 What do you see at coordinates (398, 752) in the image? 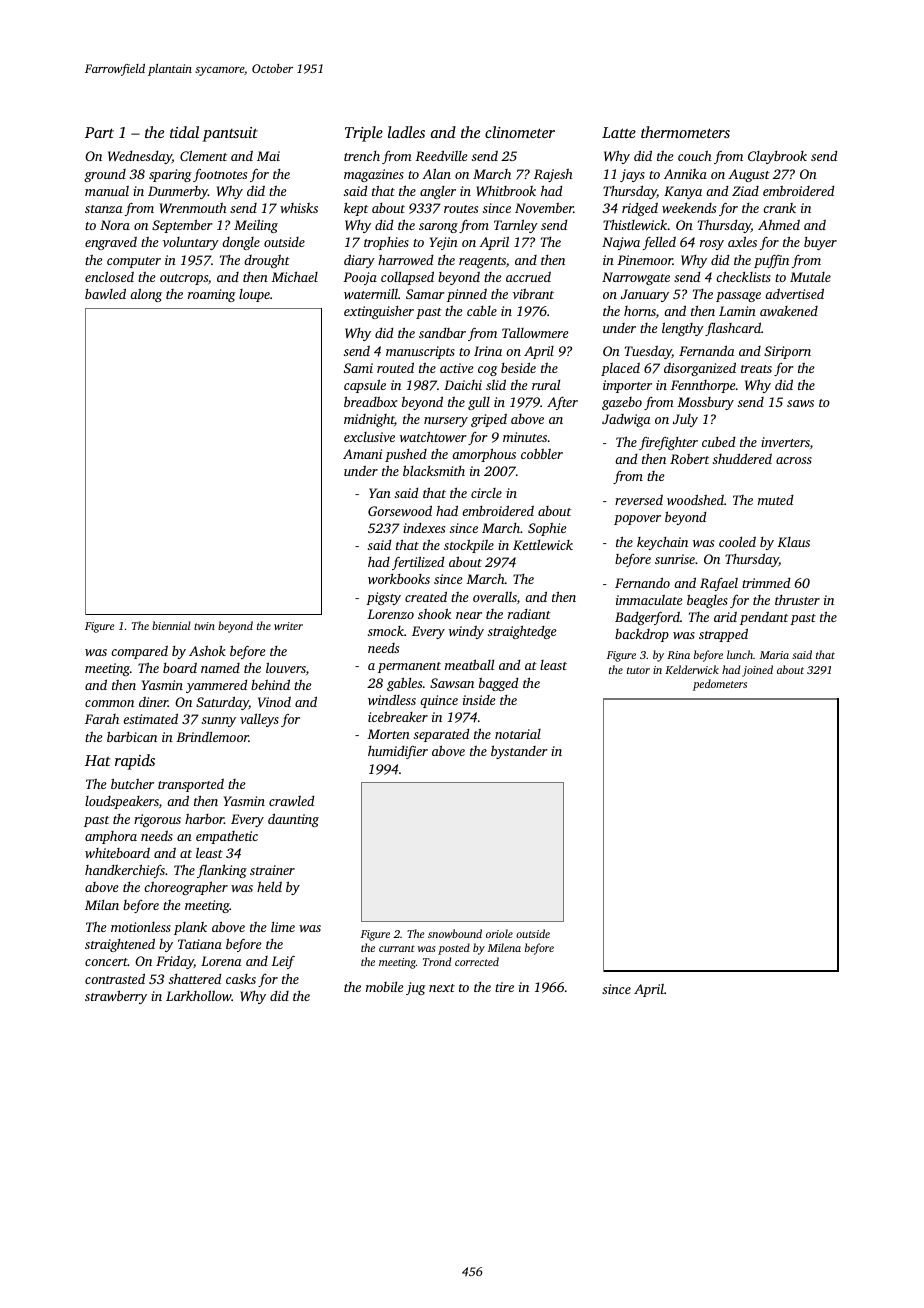
I see `humidifier` at bounding box center [398, 752].
